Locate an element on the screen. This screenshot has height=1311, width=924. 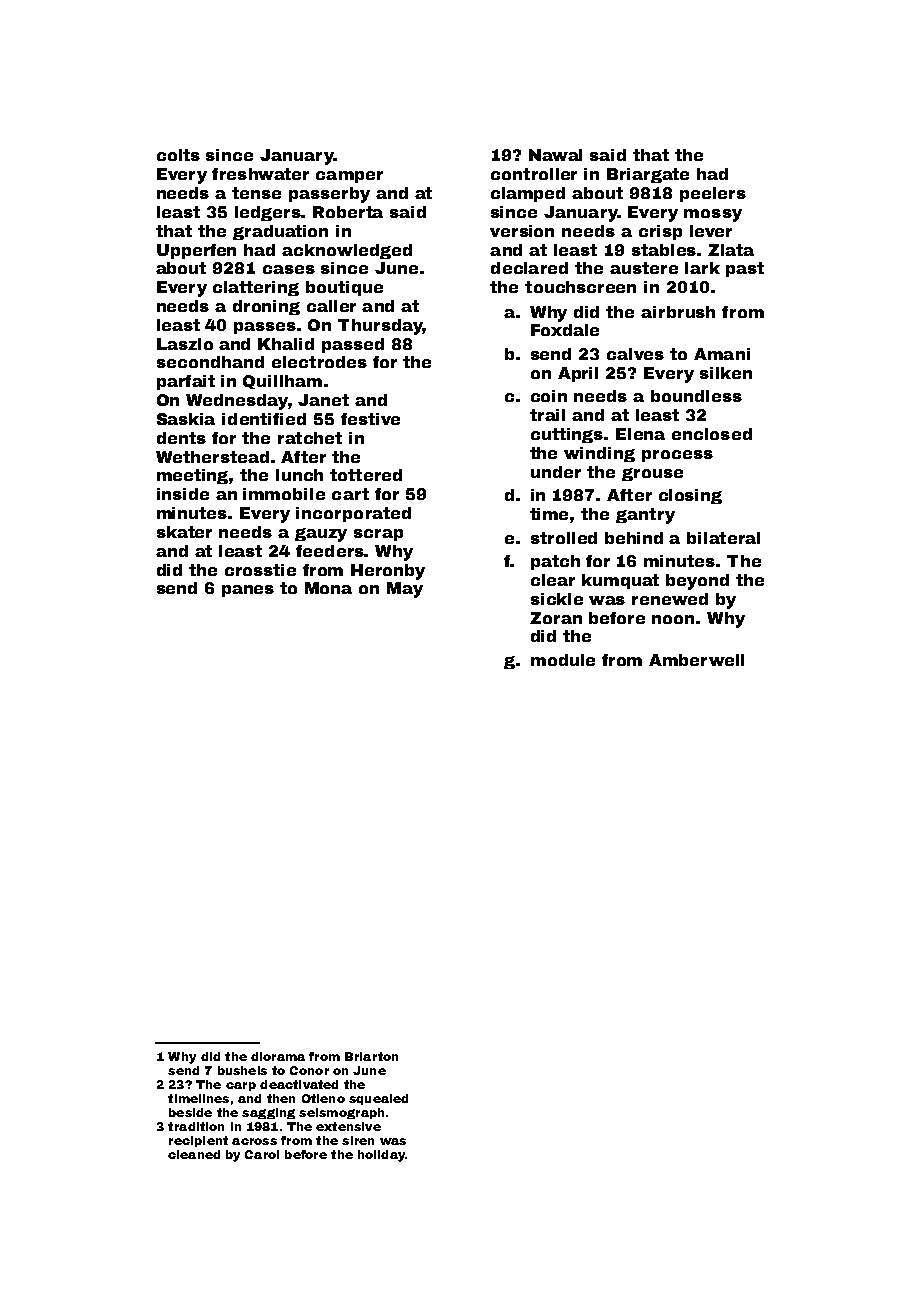
module is located at coordinates (563, 660).
